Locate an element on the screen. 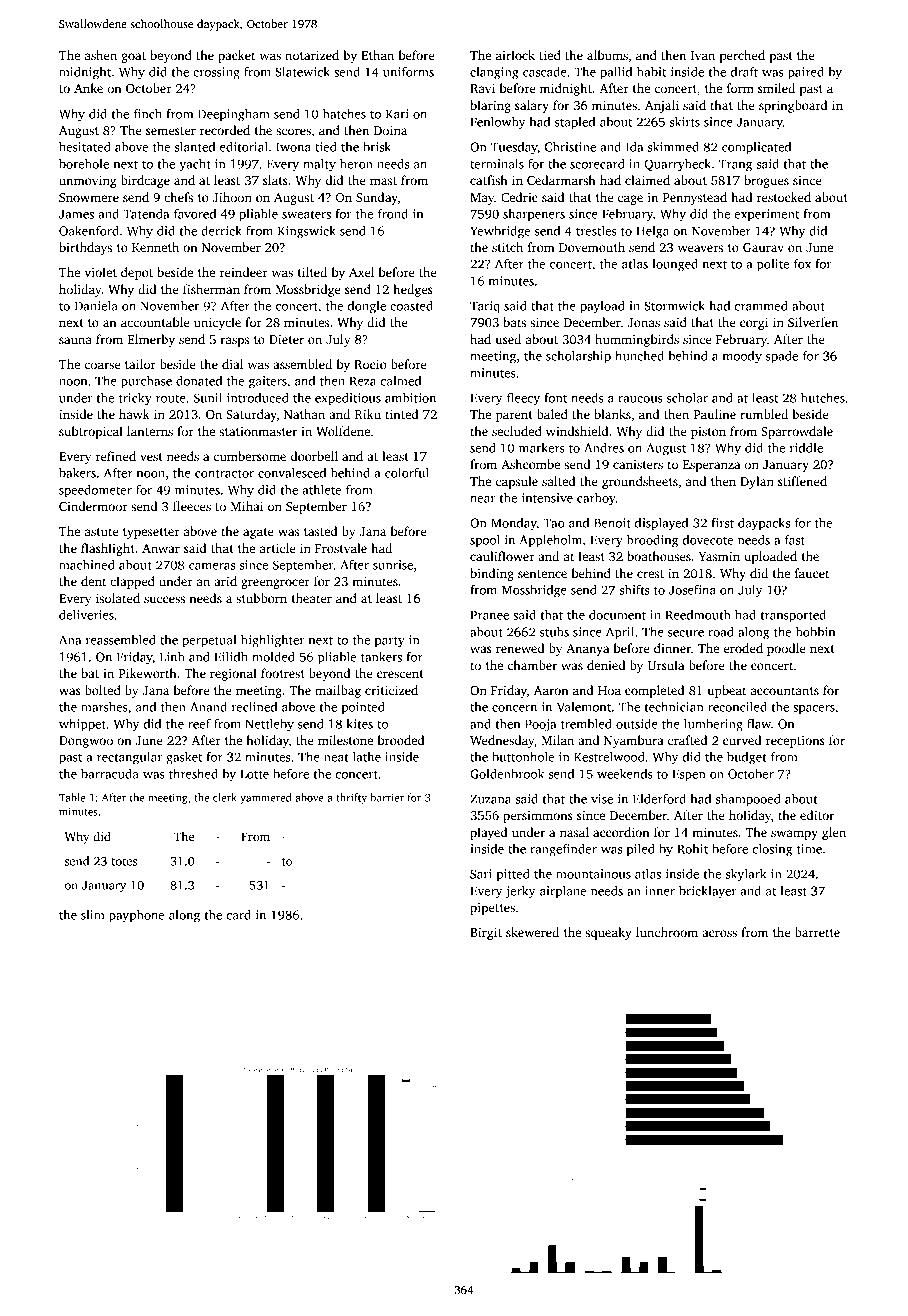 Image resolution: width=908 pixels, height=1316 pixels. packet is located at coordinates (236, 56).
